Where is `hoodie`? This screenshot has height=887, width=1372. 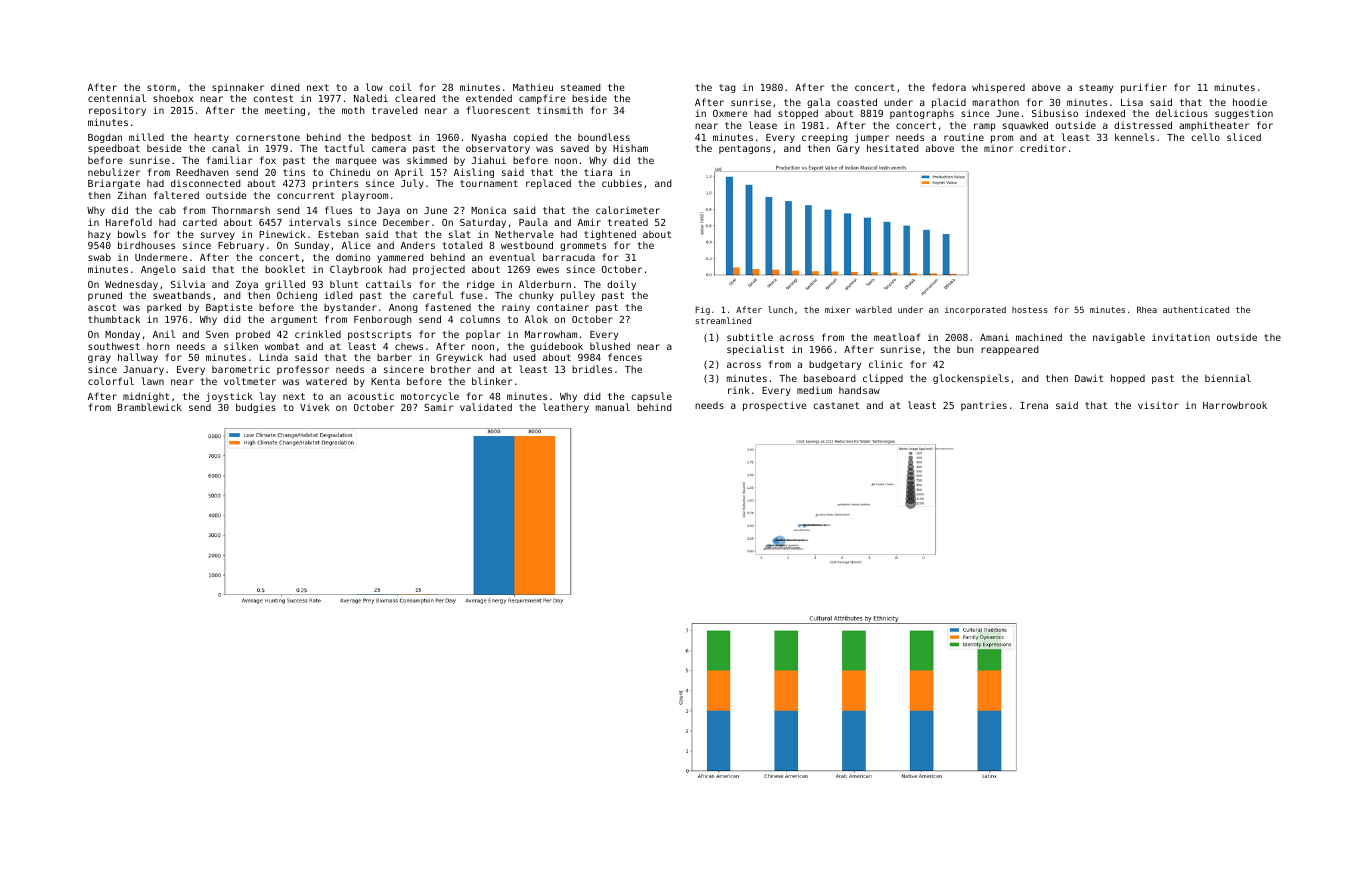 hoodie is located at coordinates (1250, 102).
